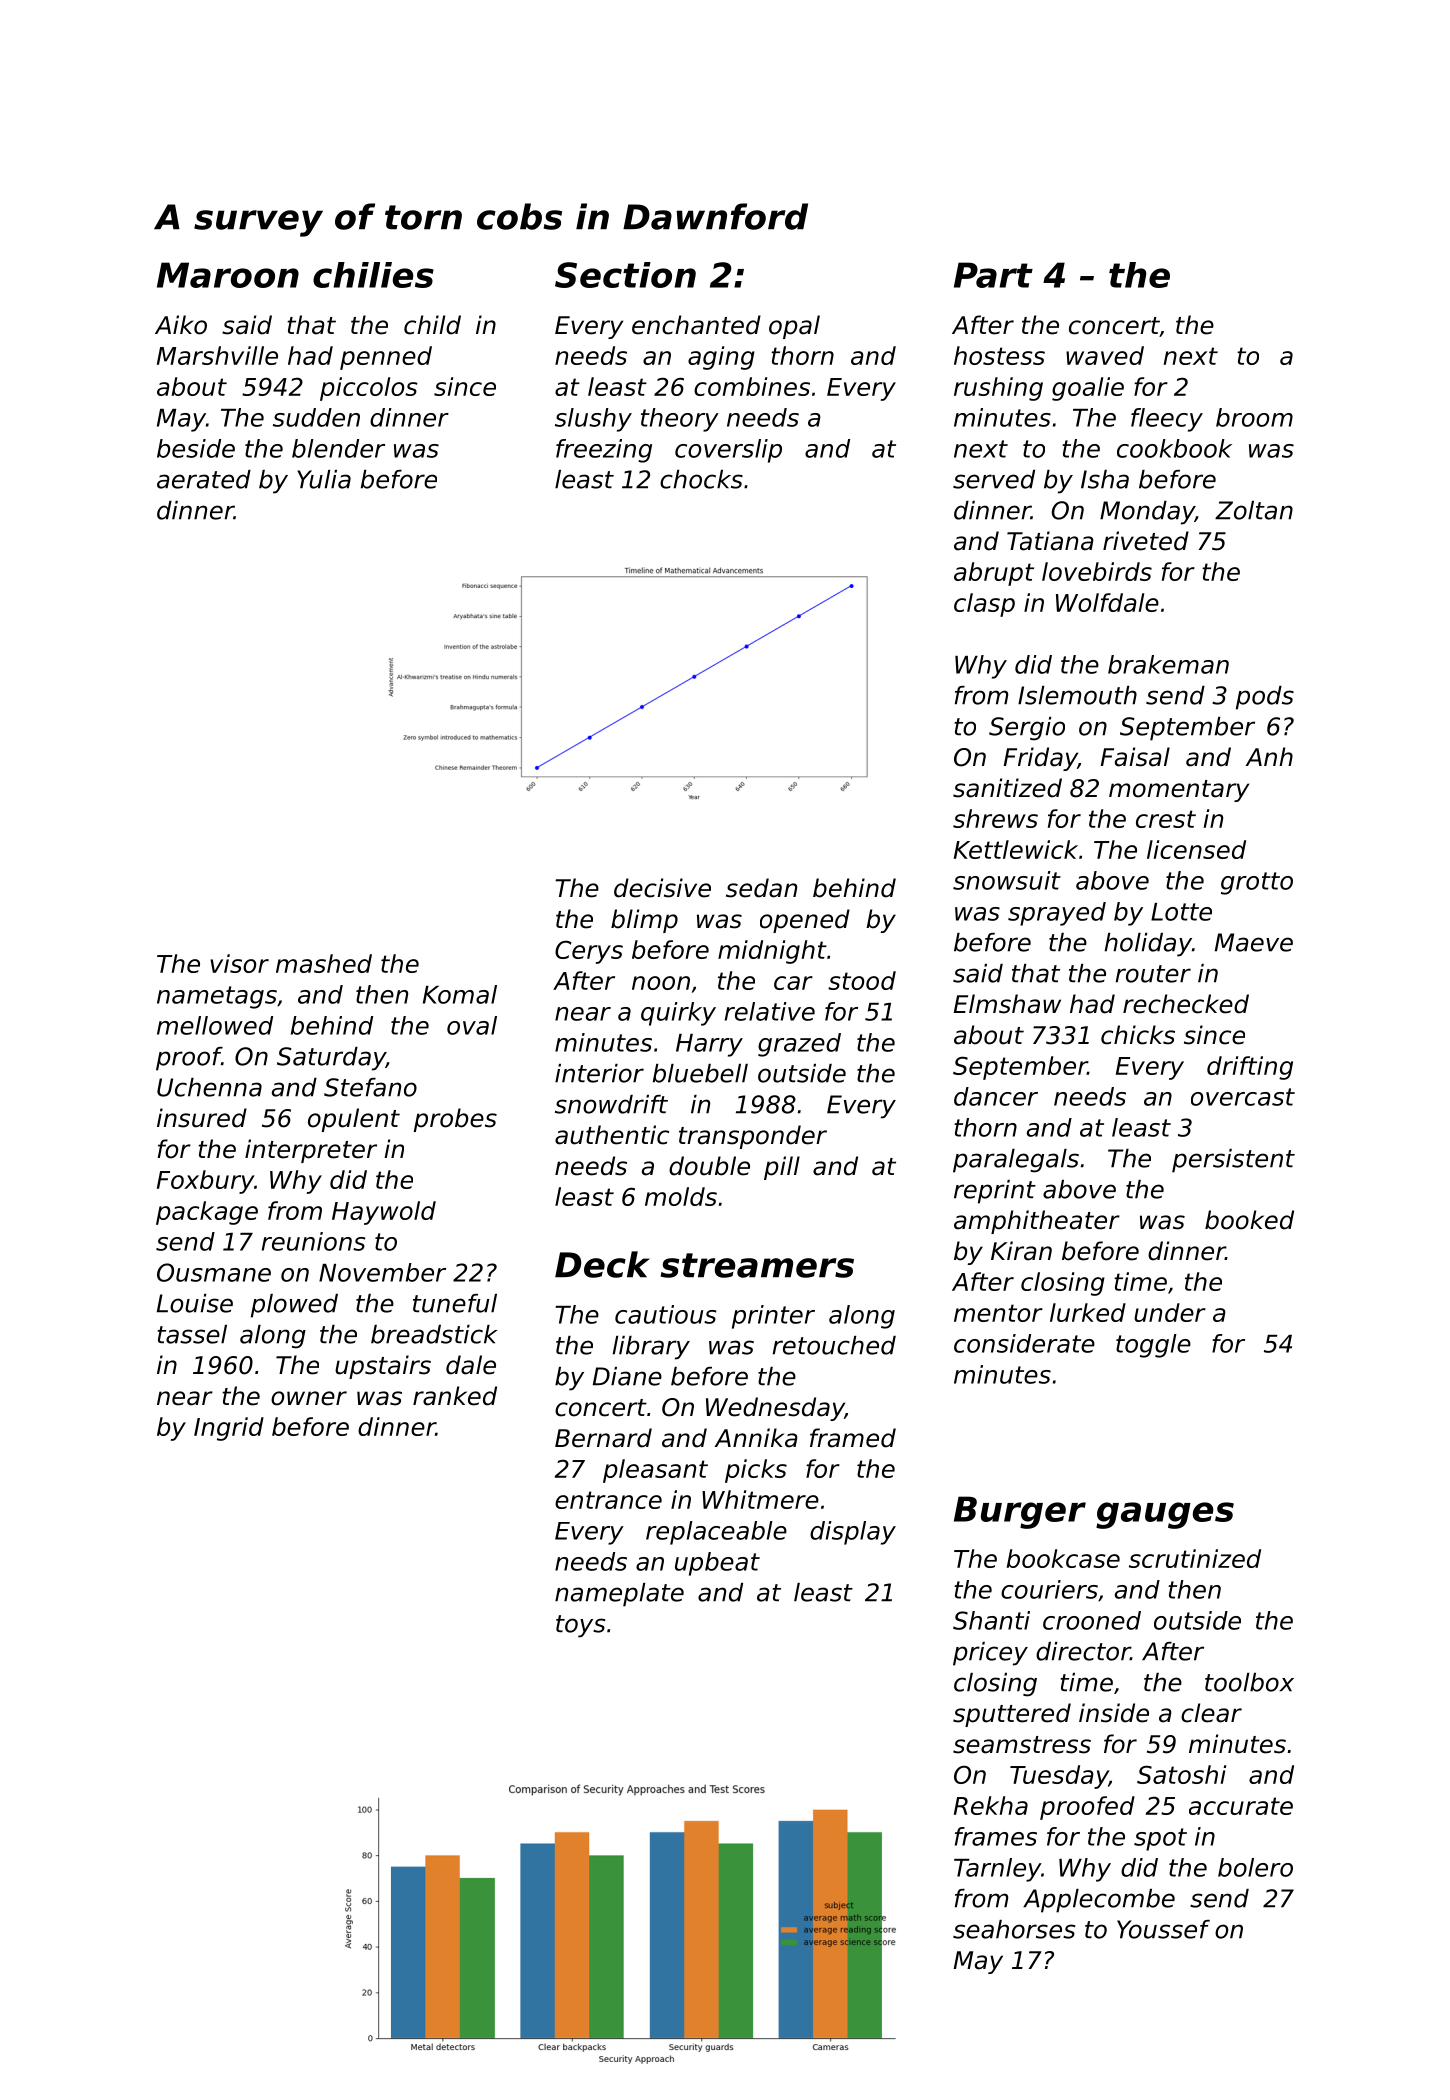 This document has height=2100, width=1450. I want to click on grotto, so click(1257, 883).
